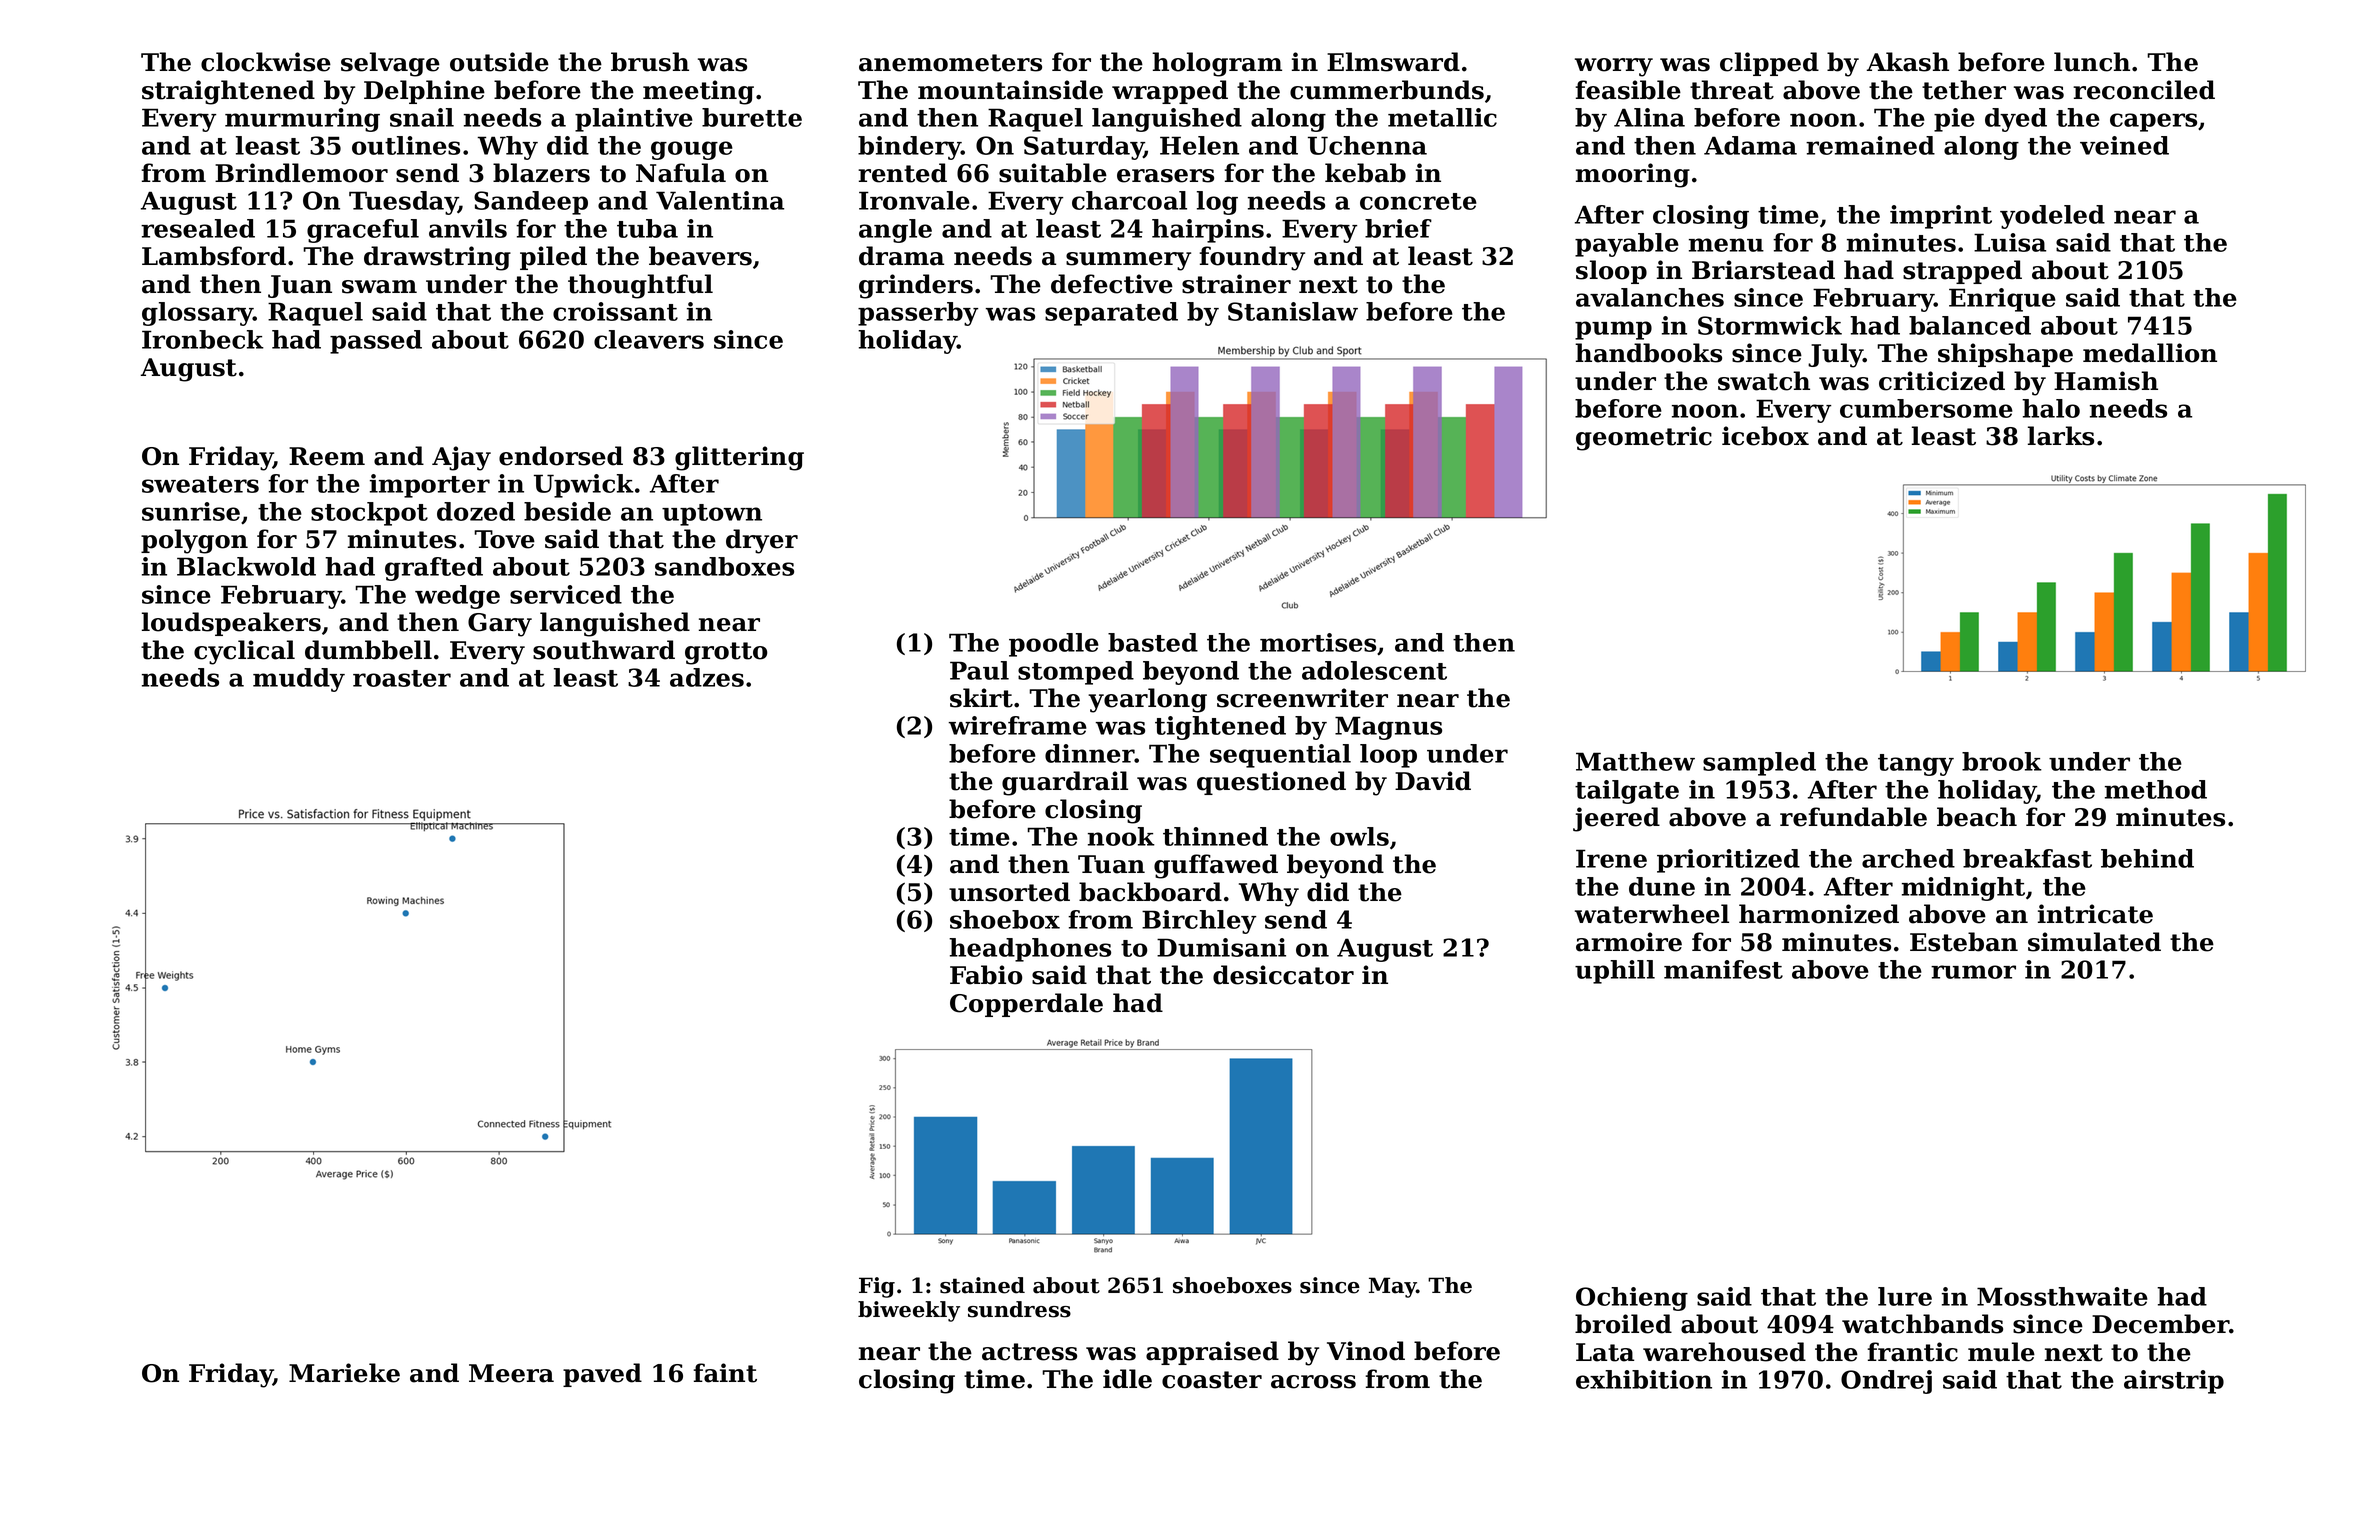 The width and height of the screenshot is (2380, 1540). Describe the element at coordinates (1010, 90) in the screenshot. I see `mountainside` at that location.
